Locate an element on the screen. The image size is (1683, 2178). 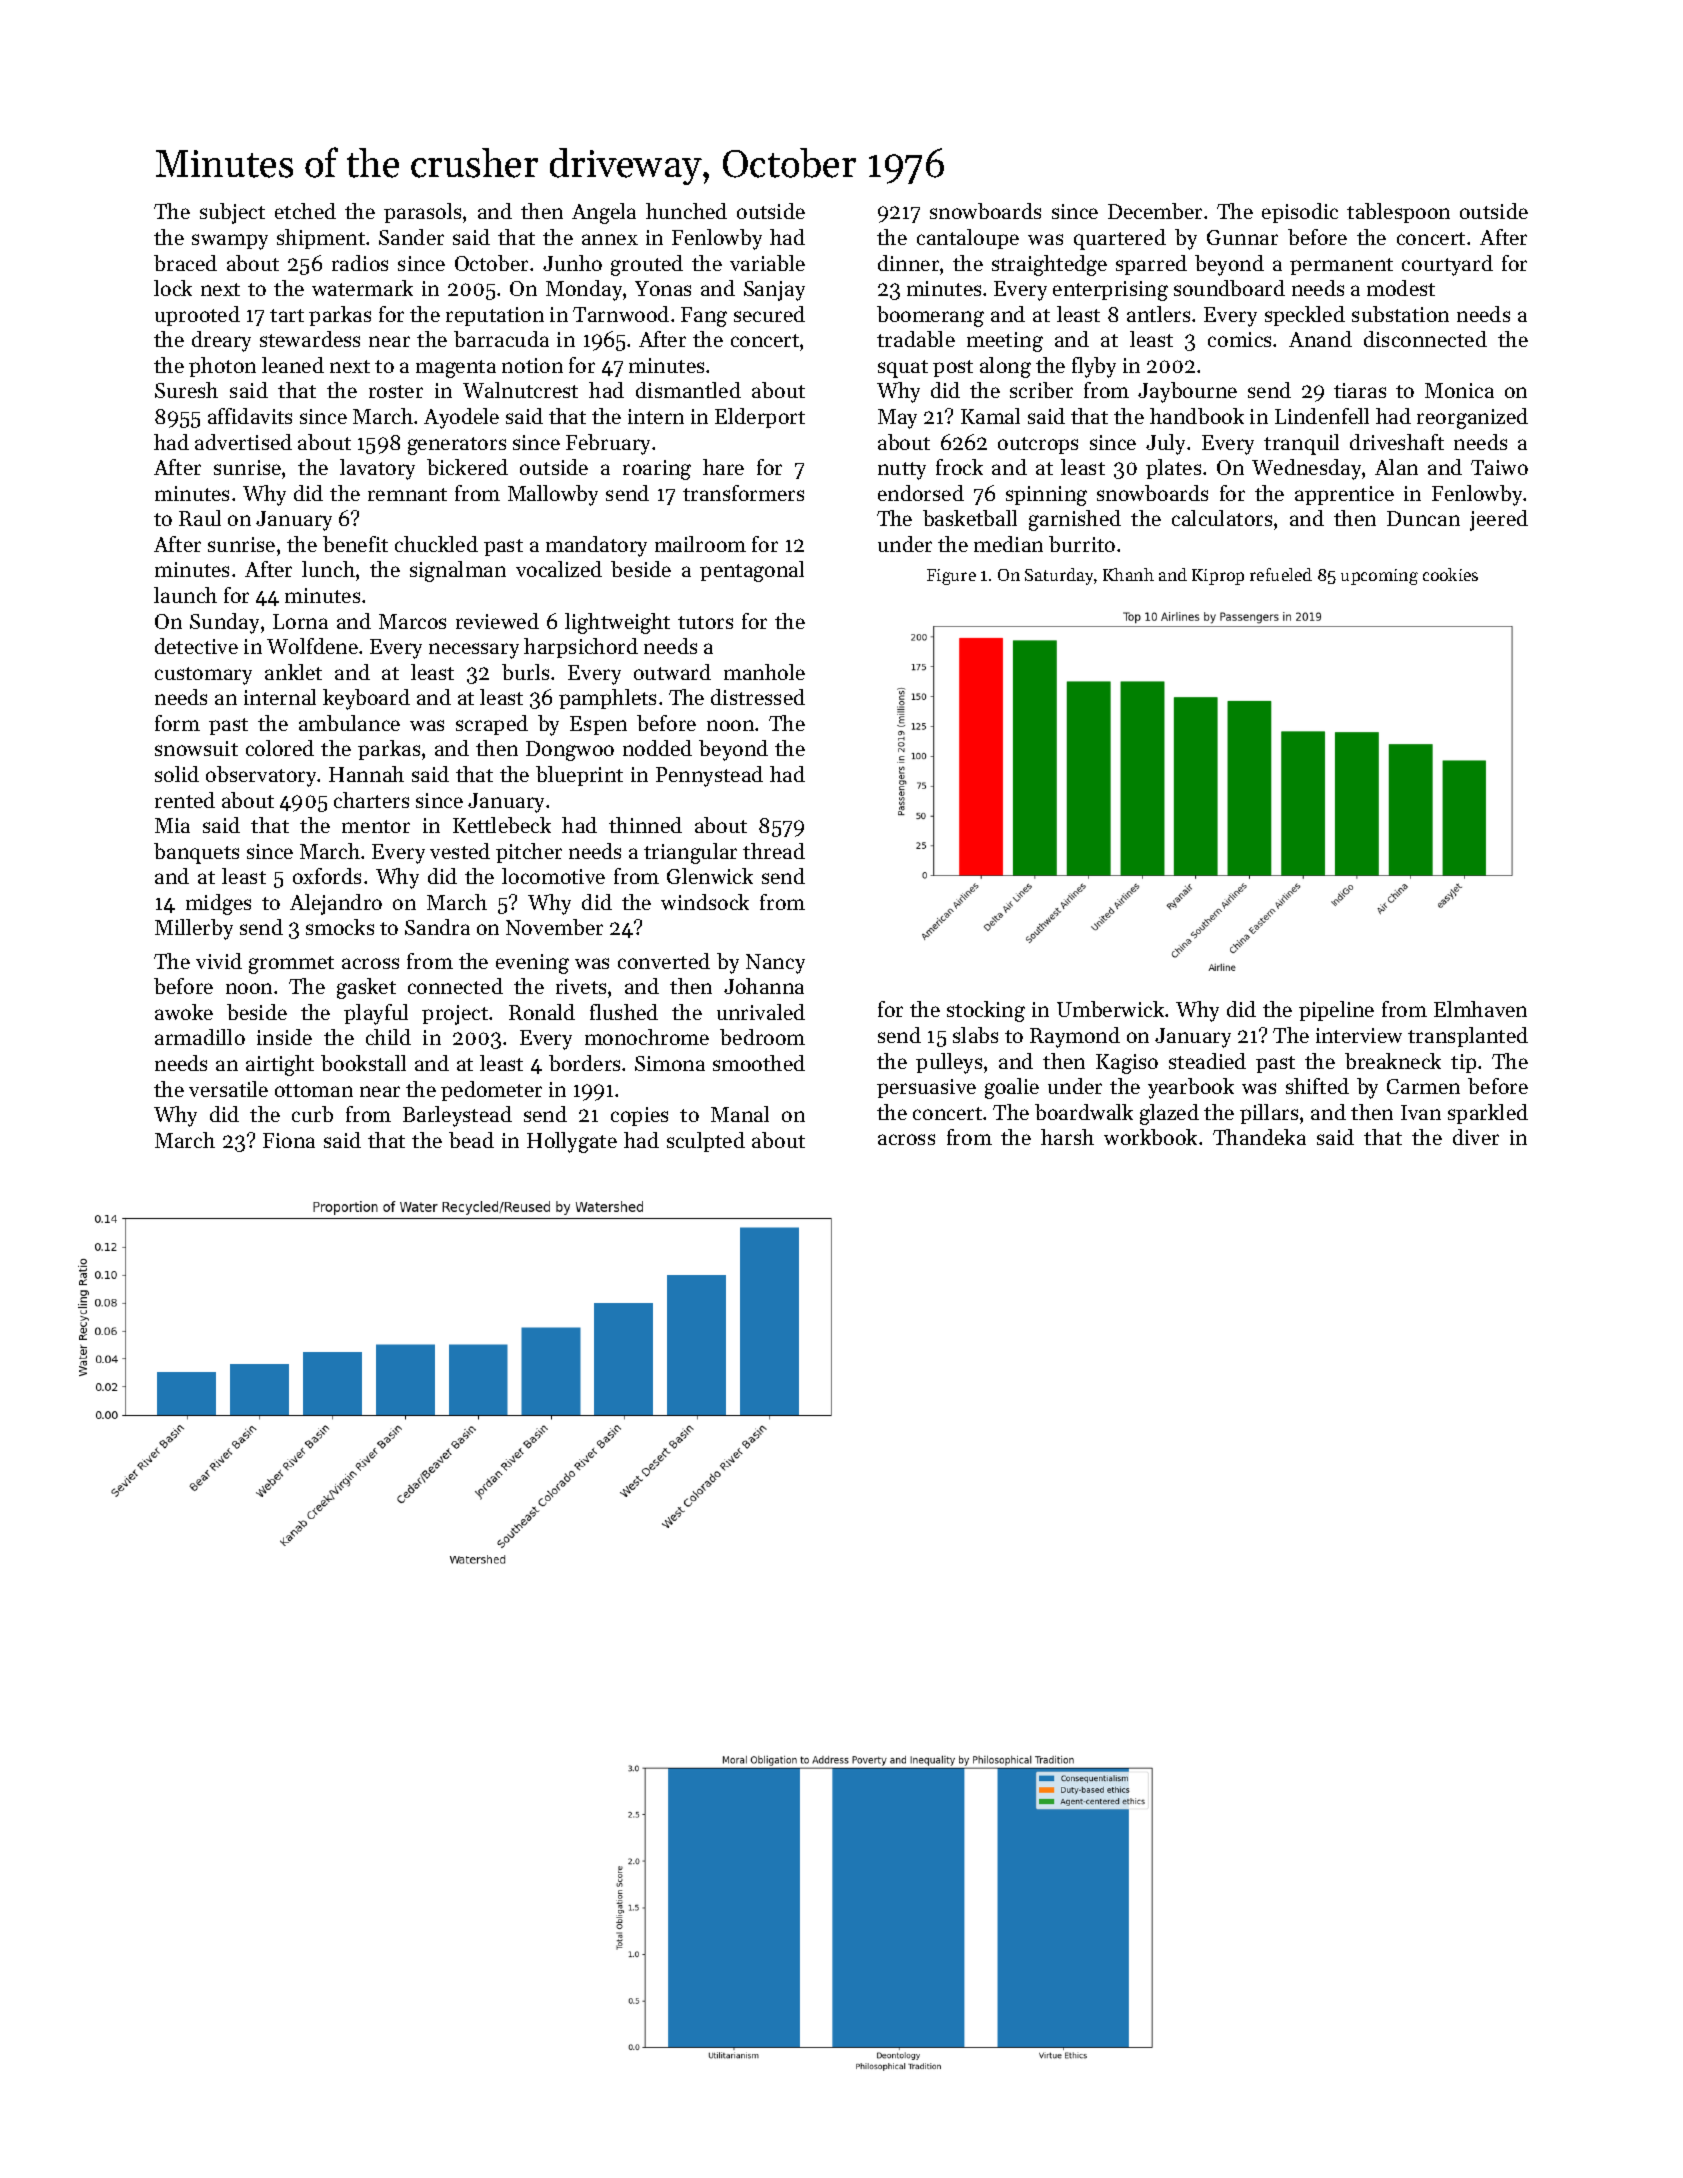
parasols is located at coordinates (422, 213).
